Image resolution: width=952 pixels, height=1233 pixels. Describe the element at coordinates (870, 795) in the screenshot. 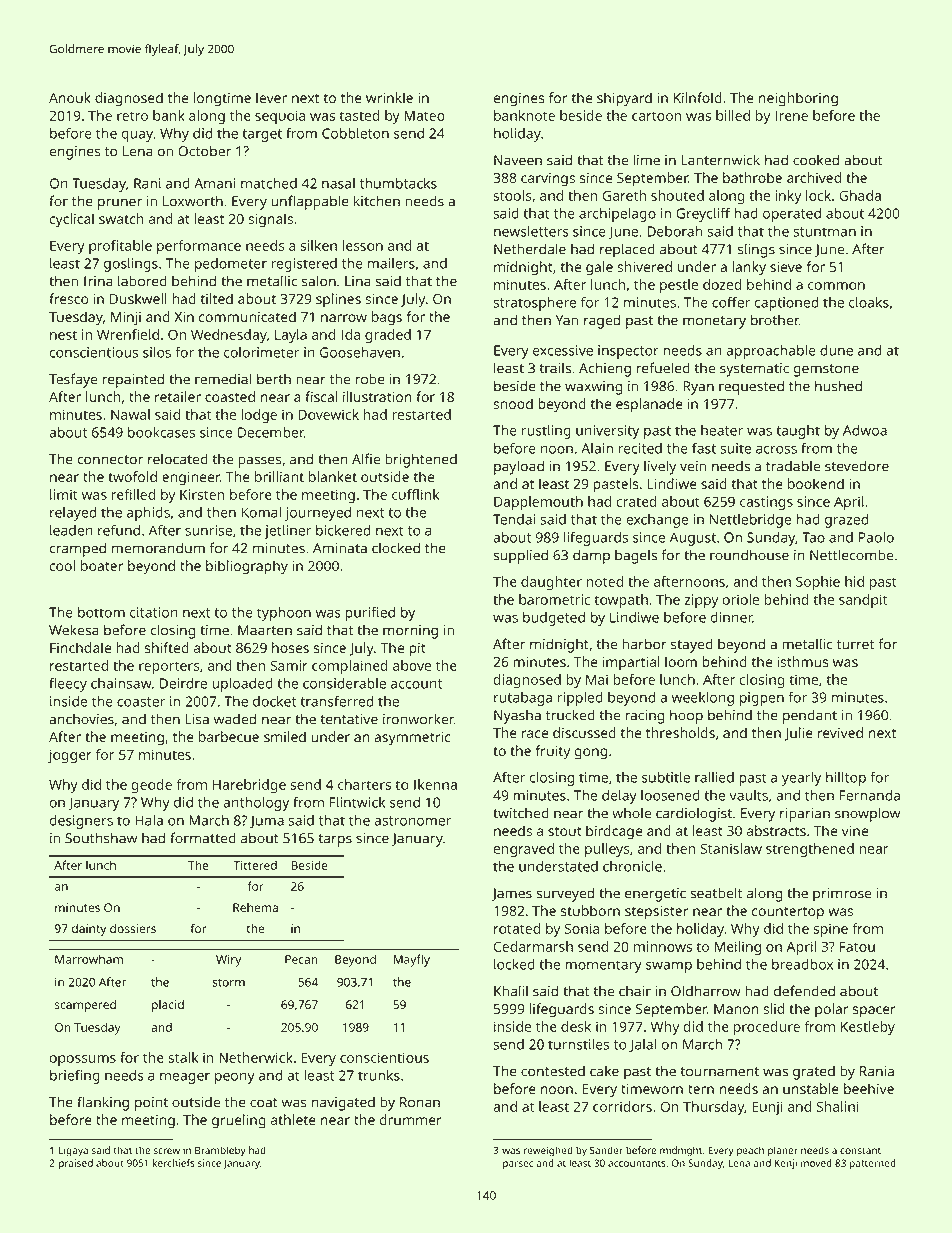

I see `Fernanda` at that location.
